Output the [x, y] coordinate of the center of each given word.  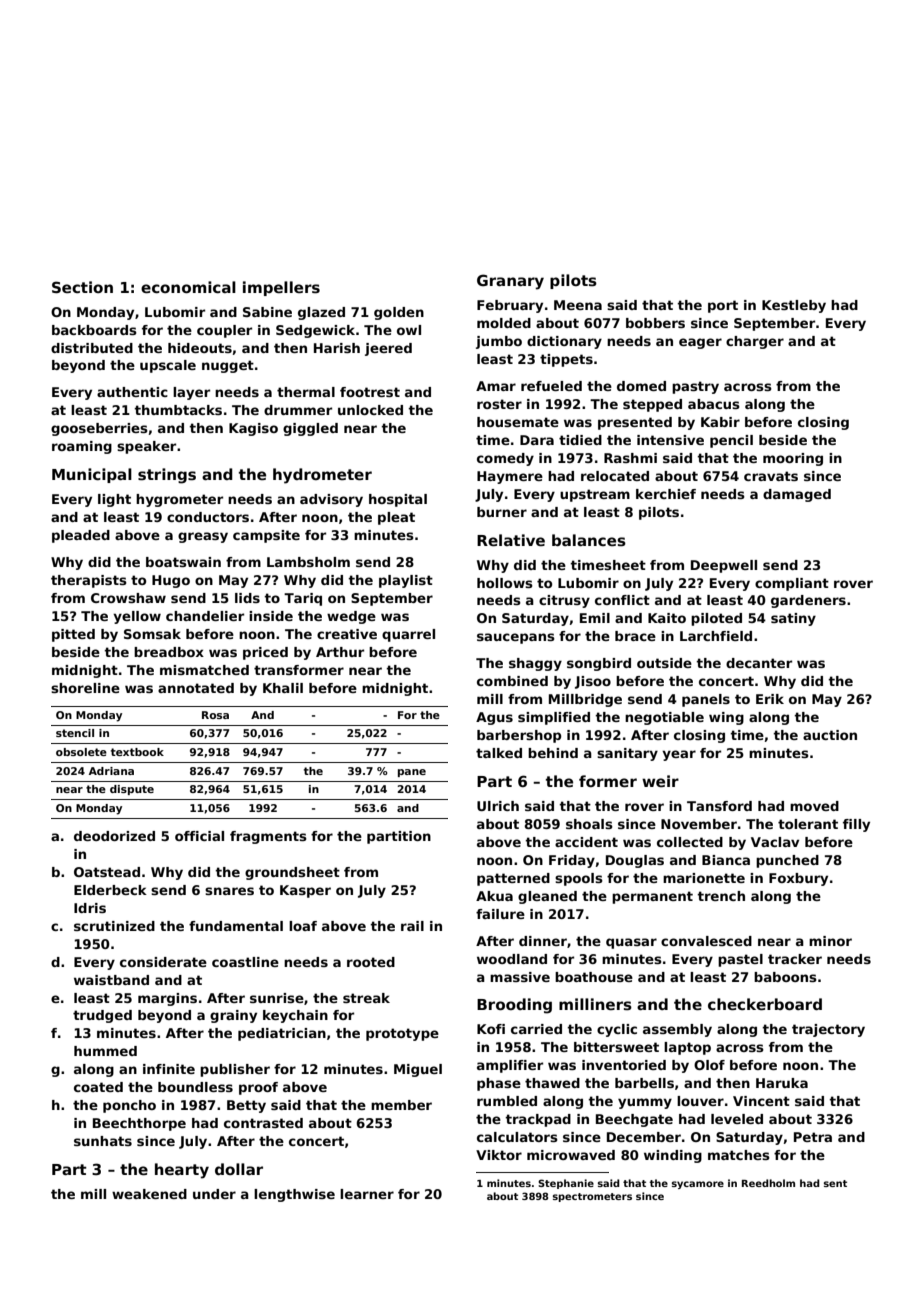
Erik [770, 699]
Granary [510, 282]
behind [553, 753]
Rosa [215, 715]
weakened [149, 1194]
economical [188, 287]
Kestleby [794, 306]
